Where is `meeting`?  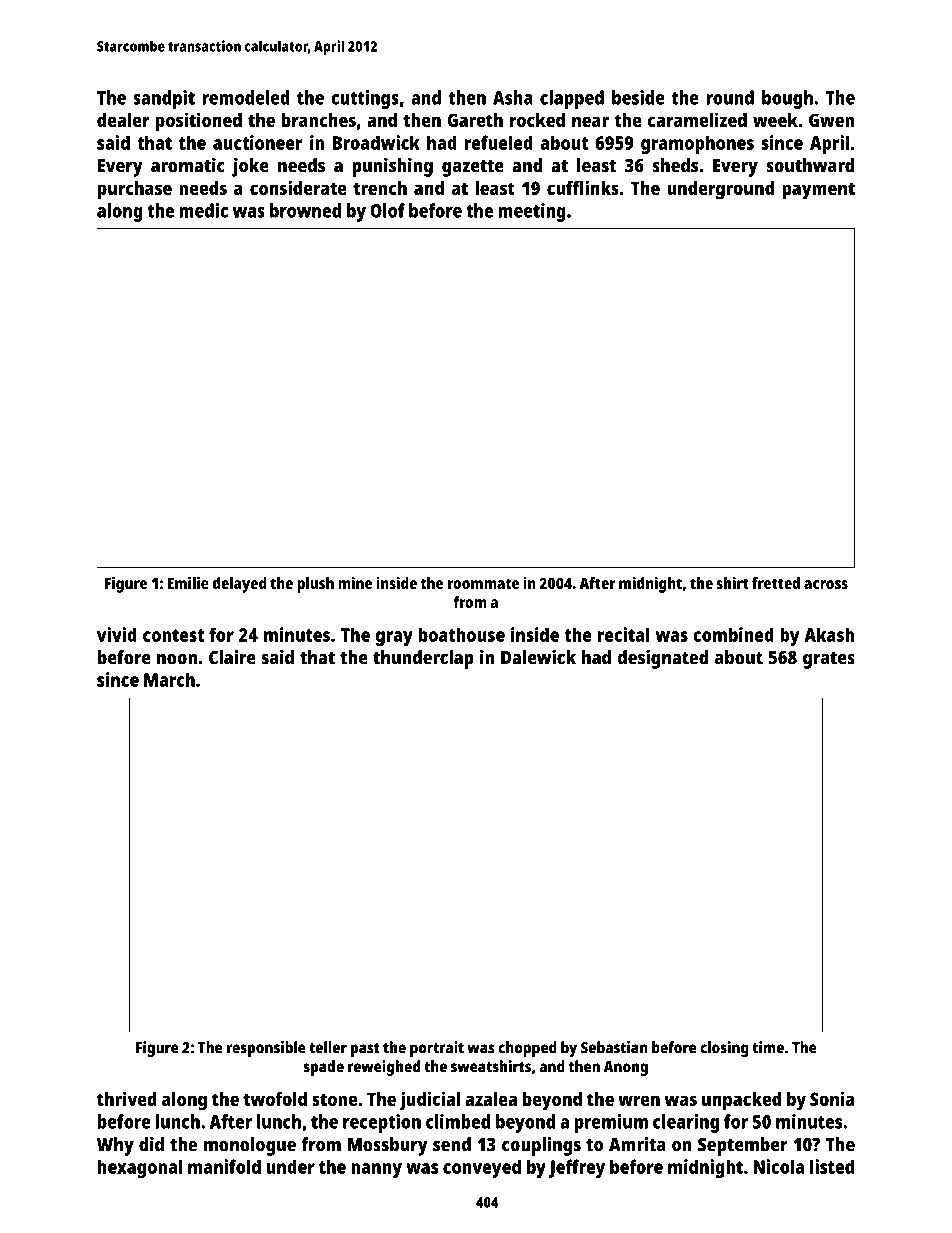 meeting is located at coordinates (532, 212).
